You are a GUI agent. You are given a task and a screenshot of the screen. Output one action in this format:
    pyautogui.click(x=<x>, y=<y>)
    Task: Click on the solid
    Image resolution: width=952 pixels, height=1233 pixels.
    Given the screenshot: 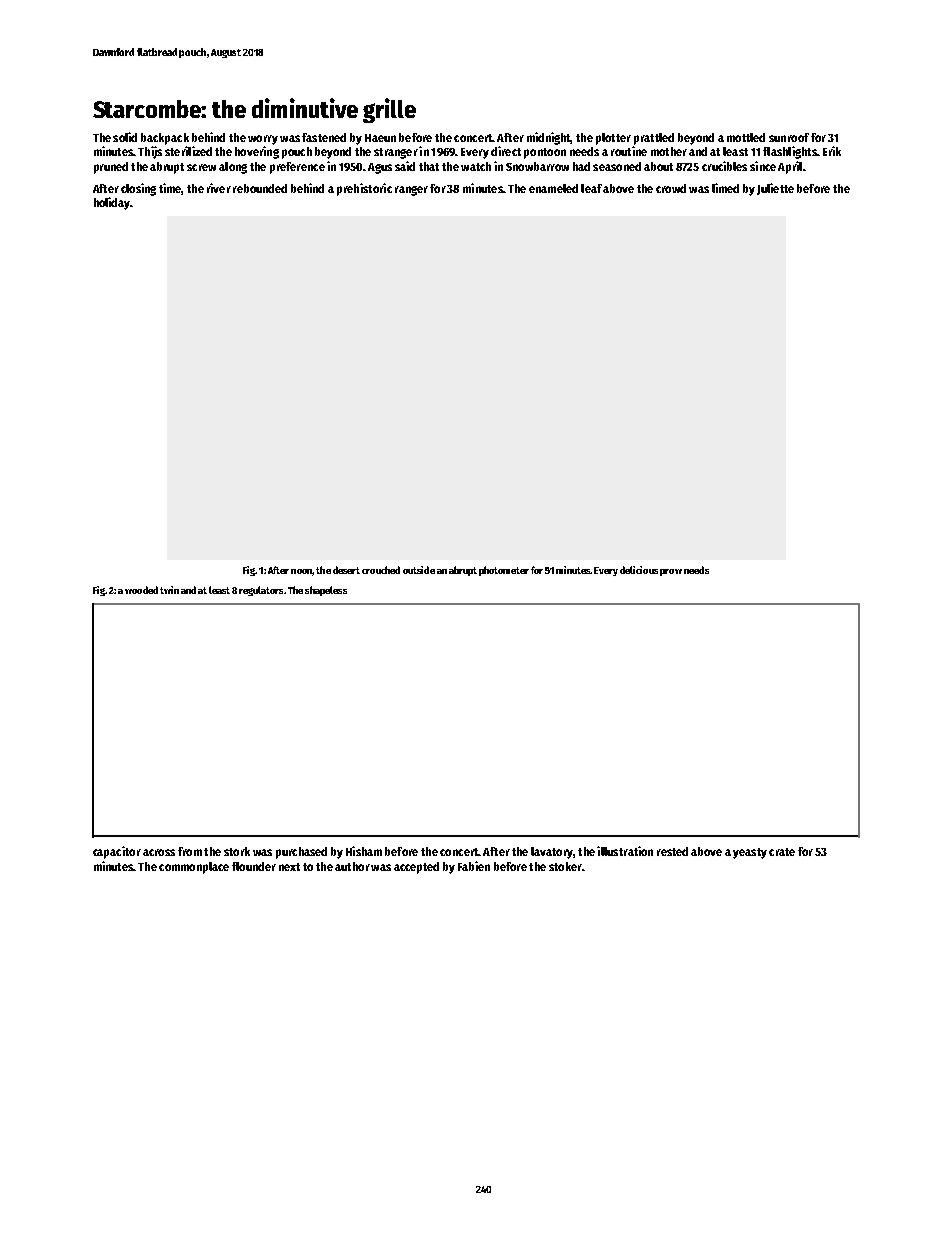 What is the action you would take?
    pyautogui.click(x=125, y=137)
